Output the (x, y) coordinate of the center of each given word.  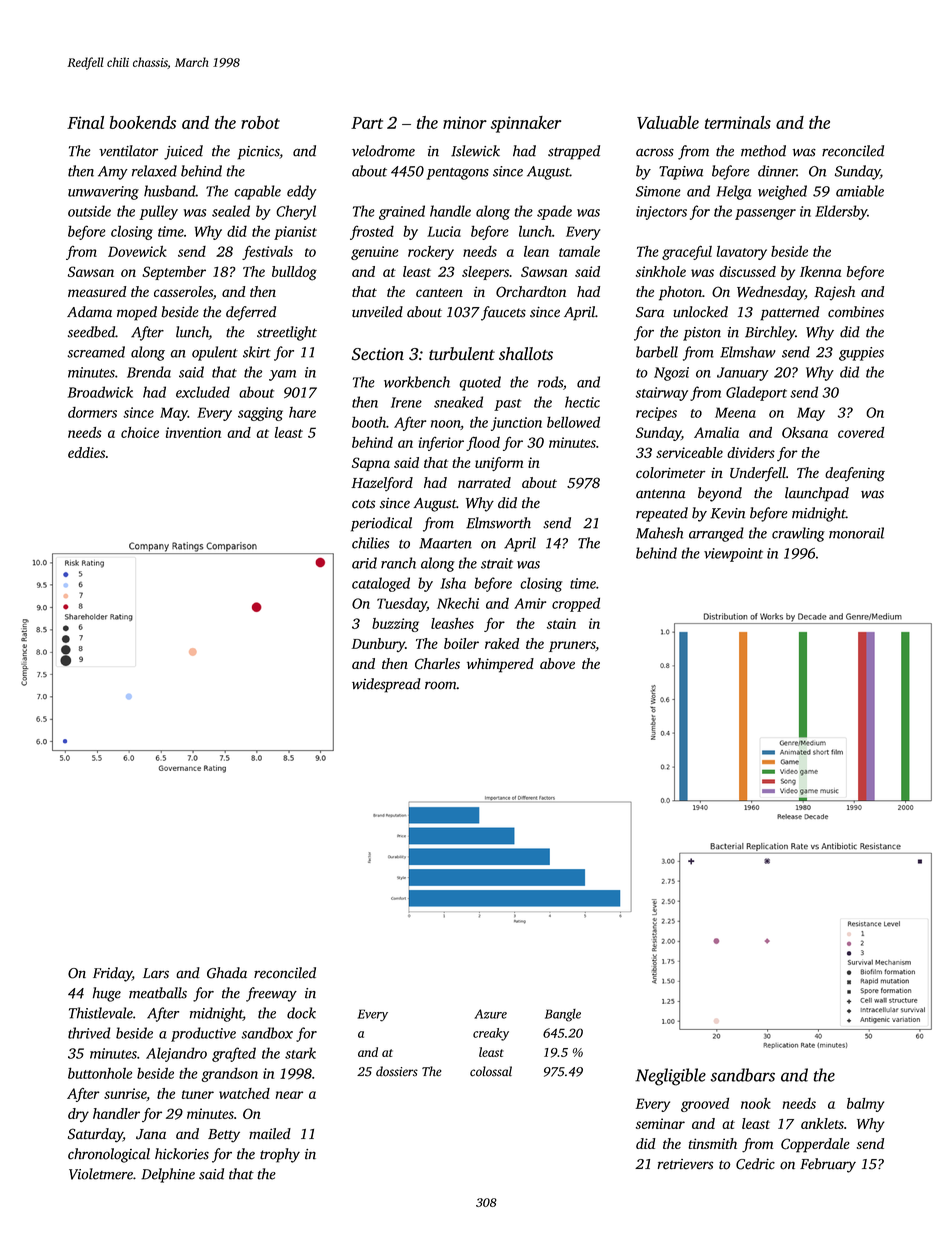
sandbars (743, 1075)
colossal (491, 1071)
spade (554, 212)
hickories (182, 1154)
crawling (798, 534)
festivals (267, 252)
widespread (386, 685)
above (557, 663)
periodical (381, 524)
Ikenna (820, 271)
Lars (156, 973)
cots (363, 504)
